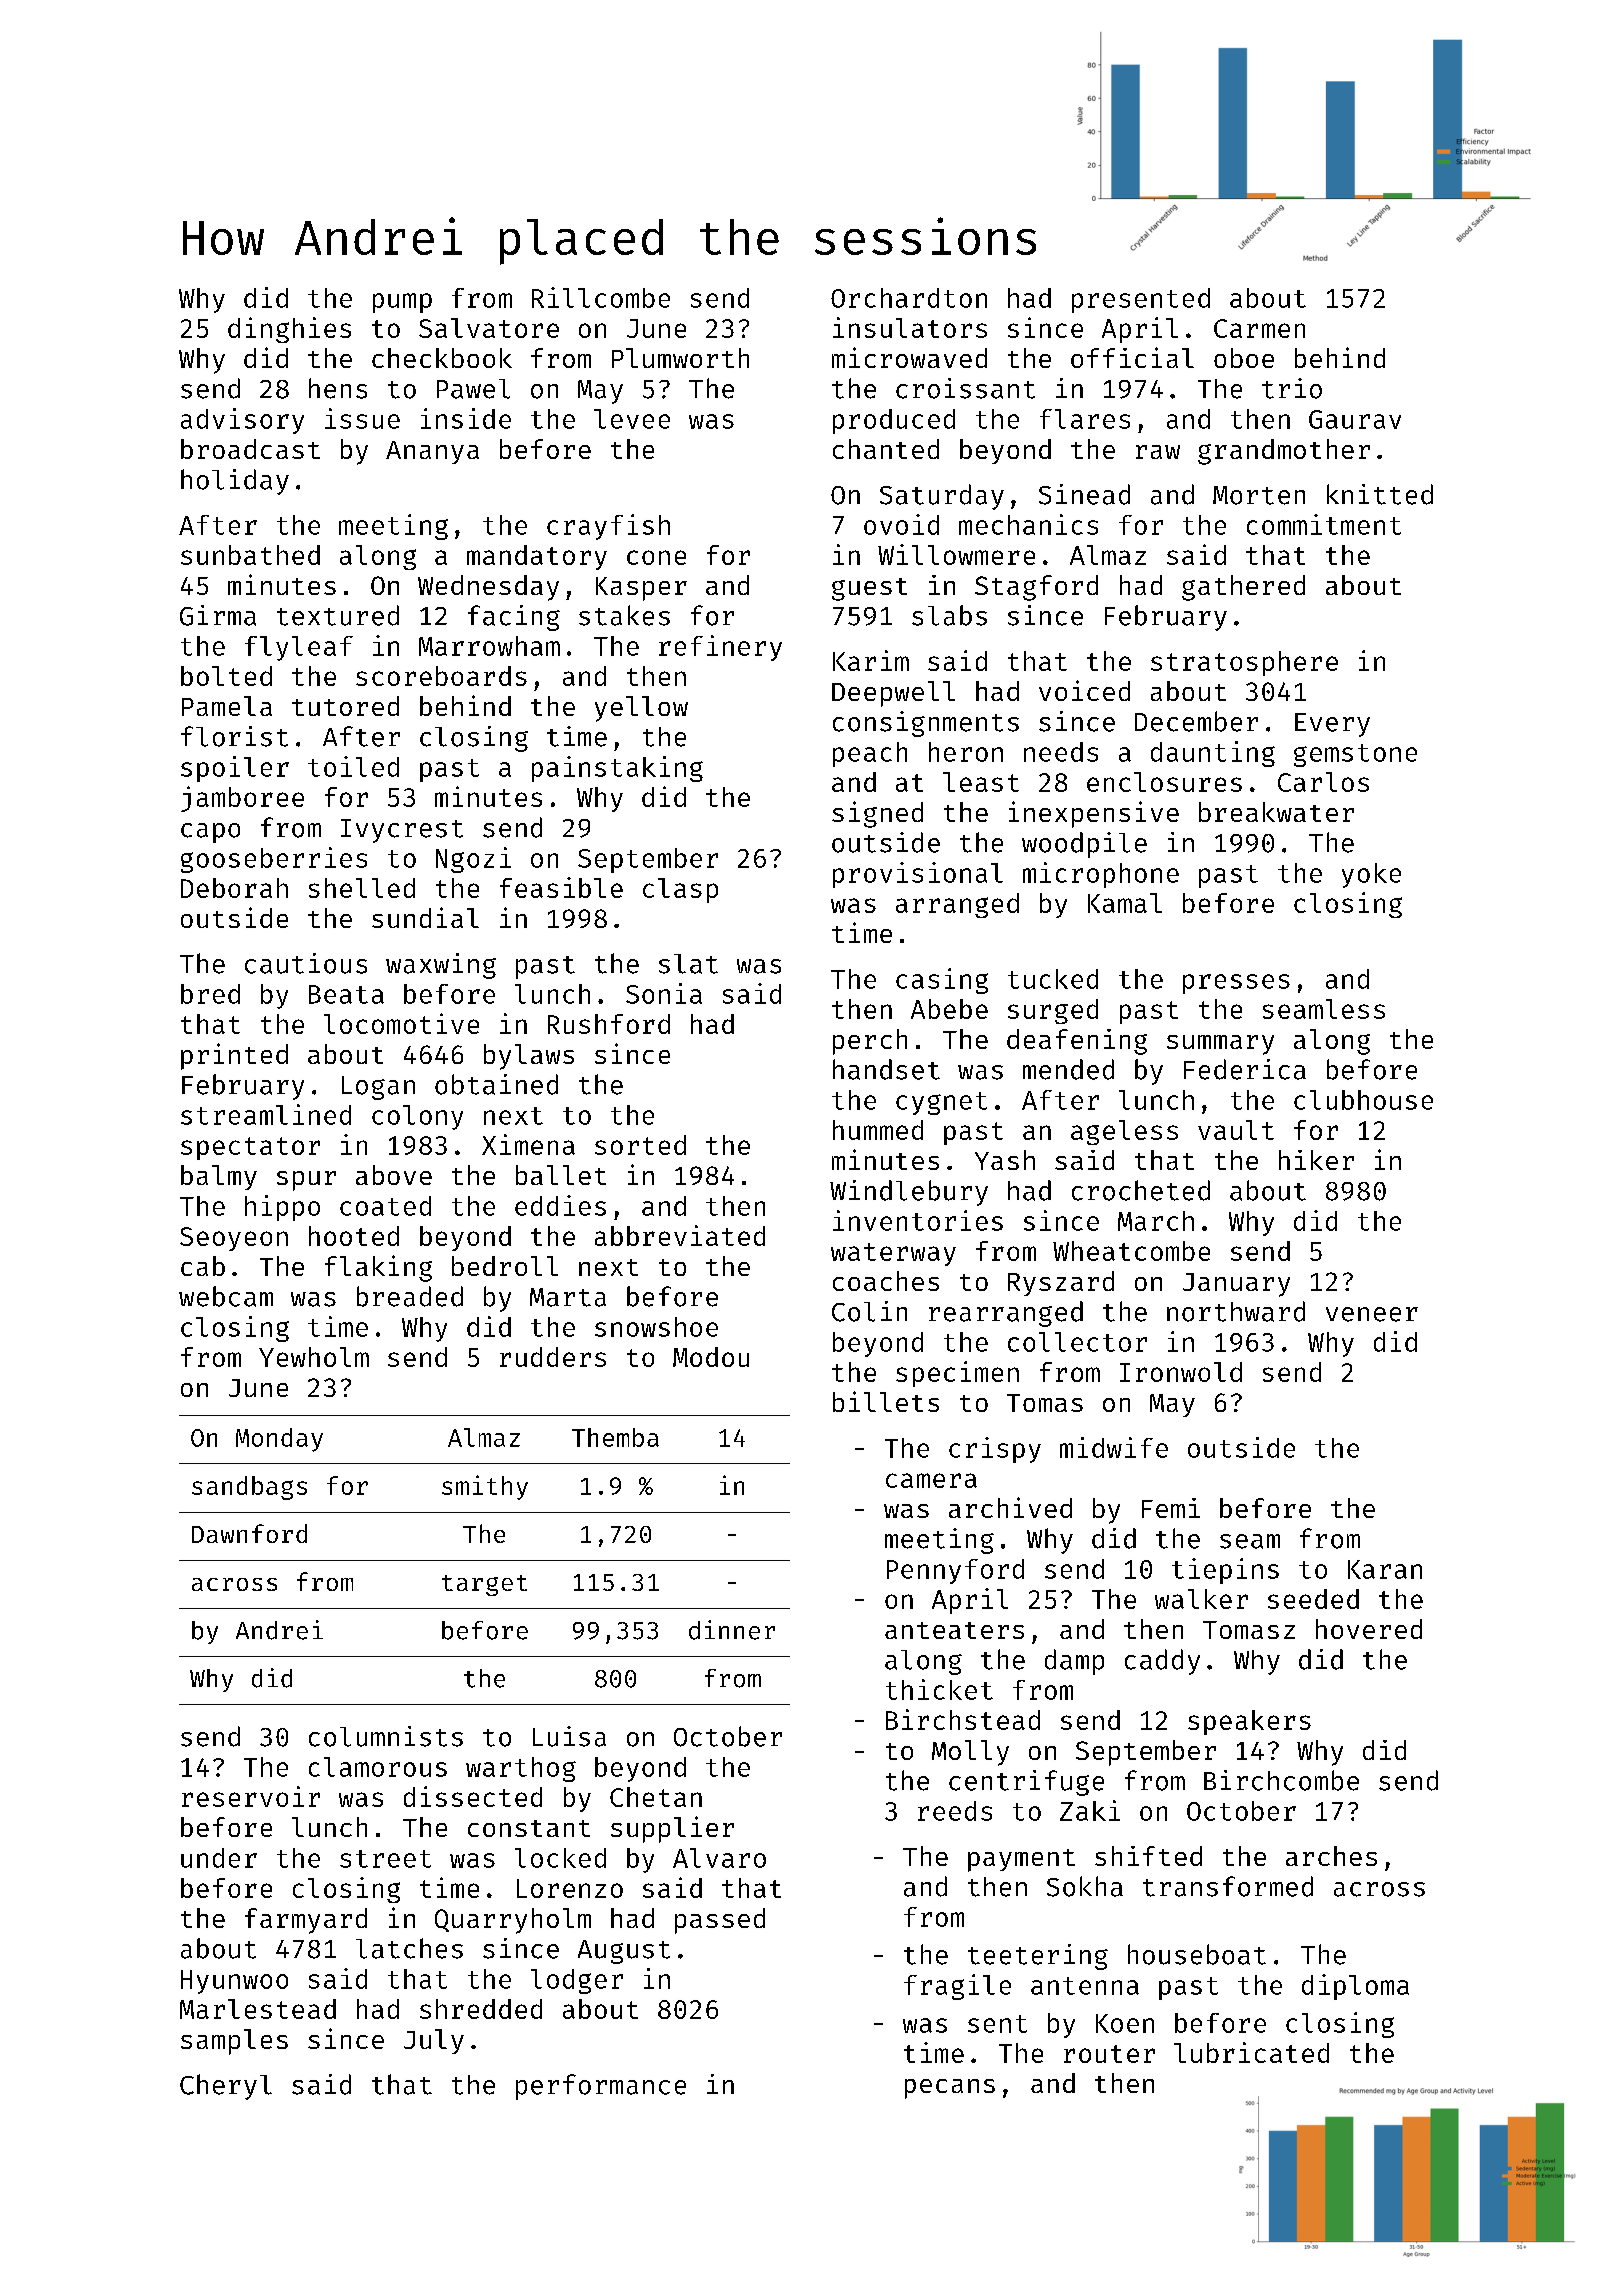  What do you see at coordinates (954, 1630) in the image?
I see `anteaters` at bounding box center [954, 1630].
